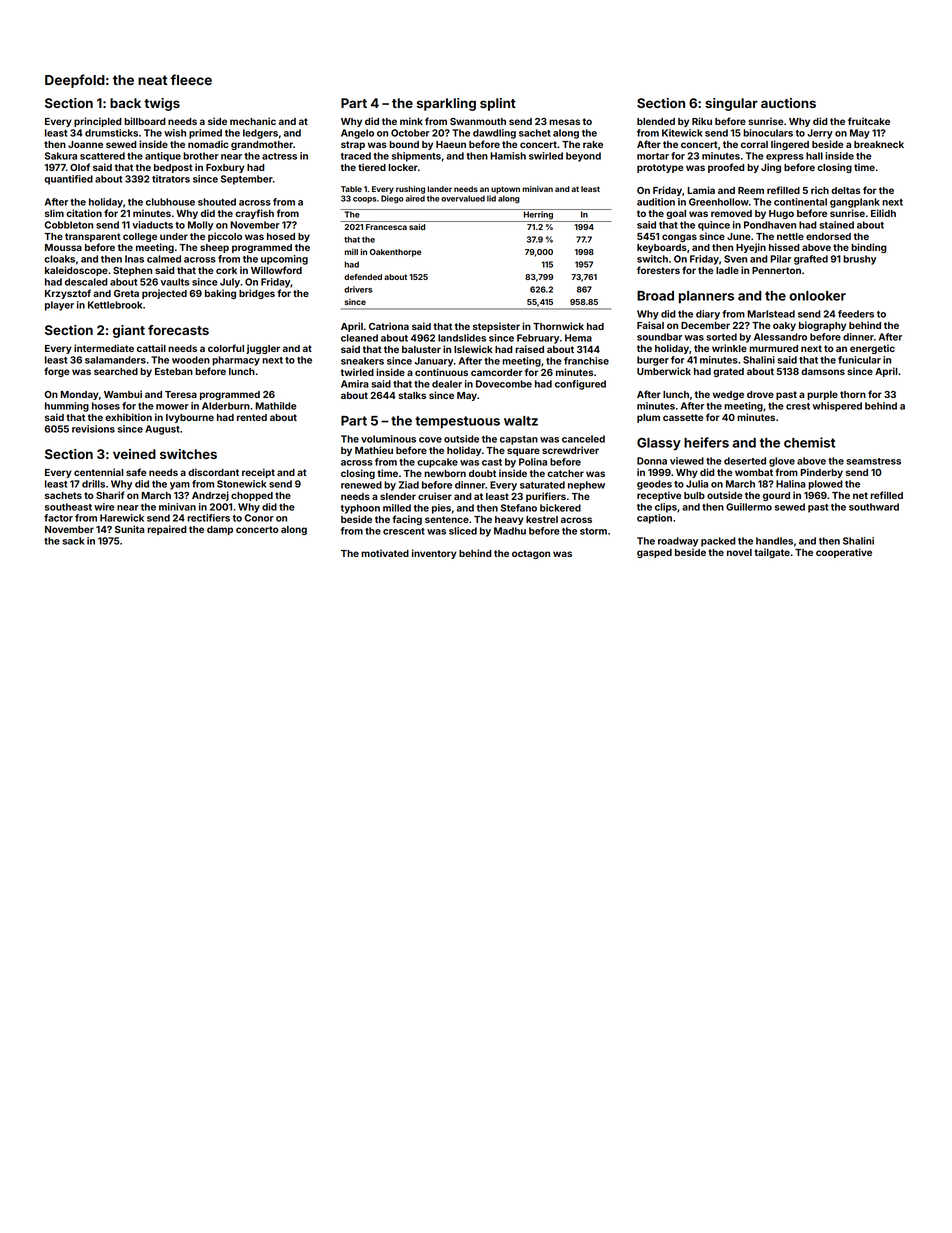  What do you see at coordinates (873, 461) in the image?
I see `seamstress` at bounding box center [873, 461].
